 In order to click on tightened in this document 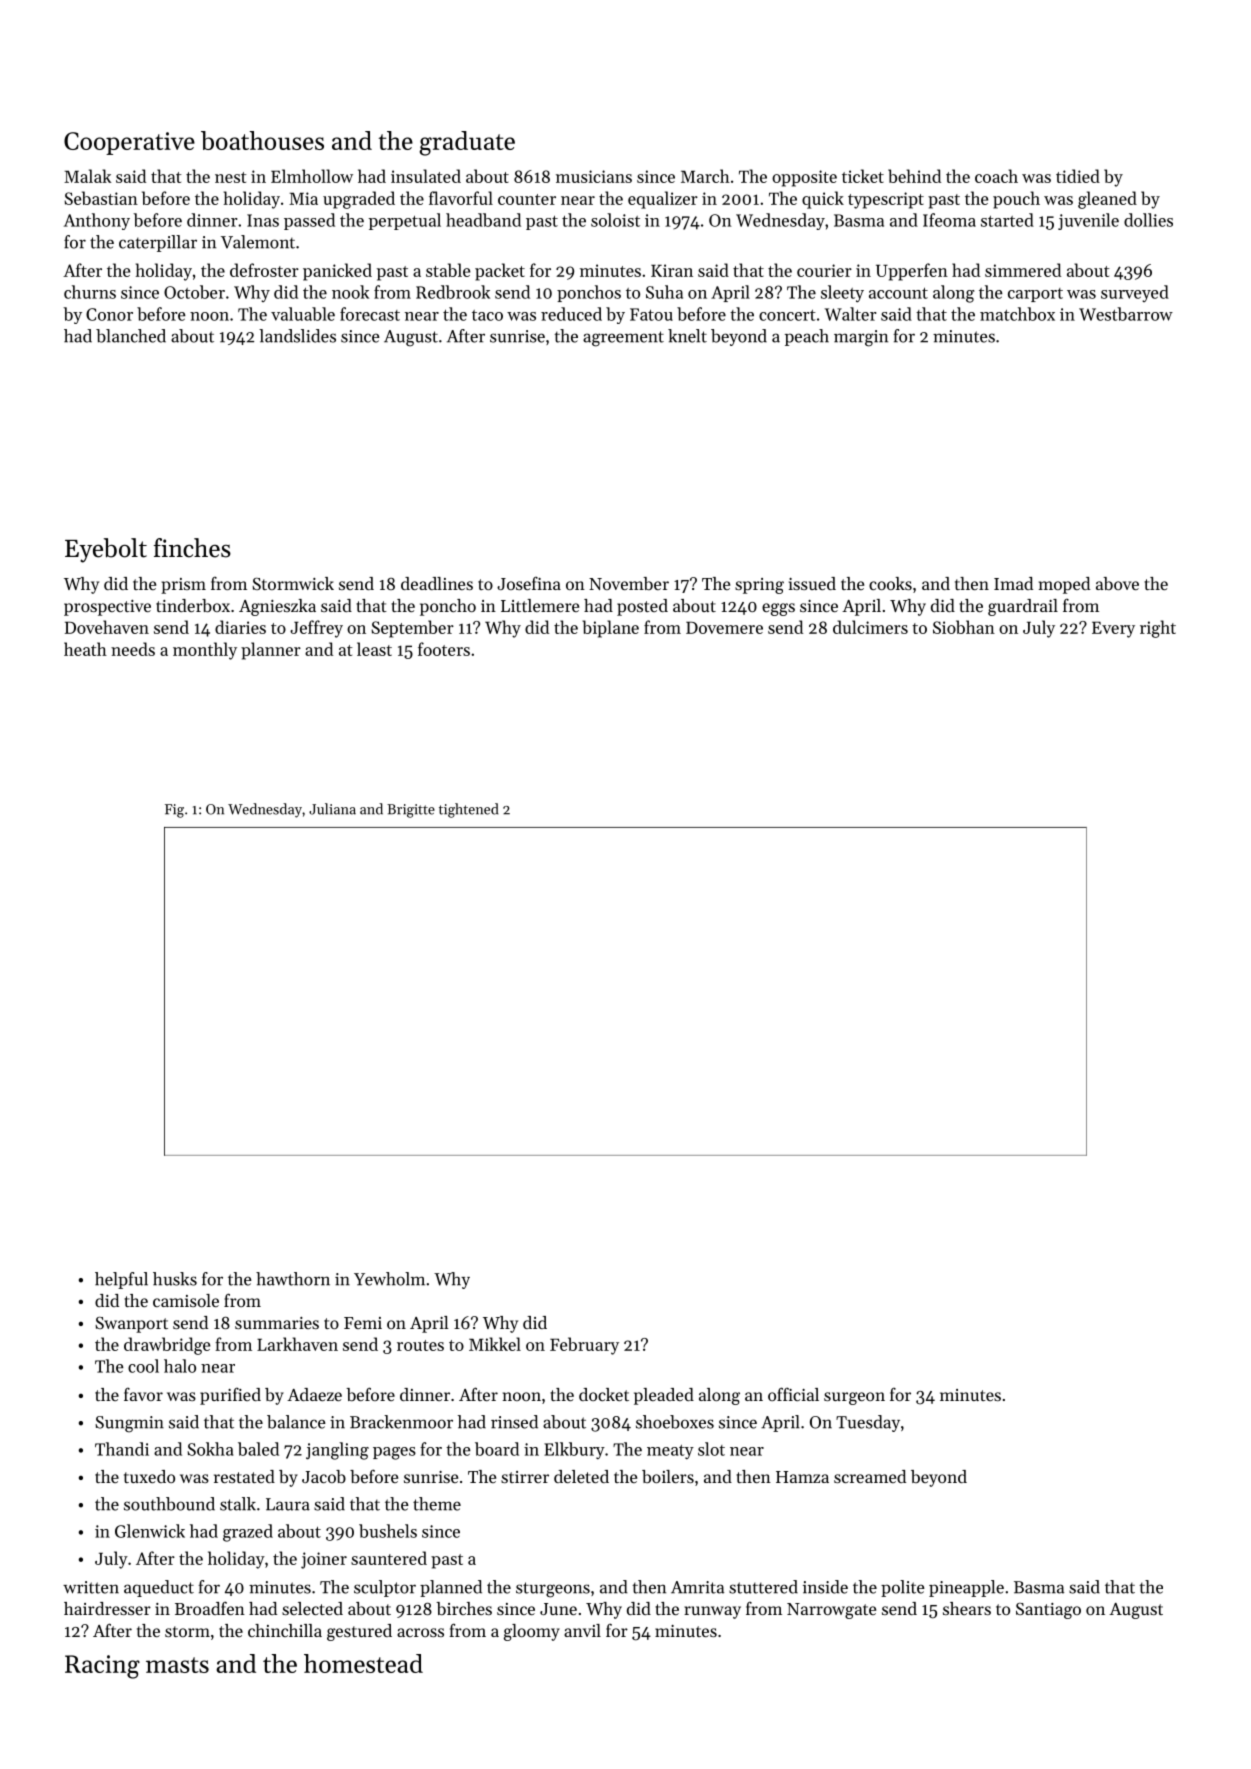, I will do `click(468, 810)`.
